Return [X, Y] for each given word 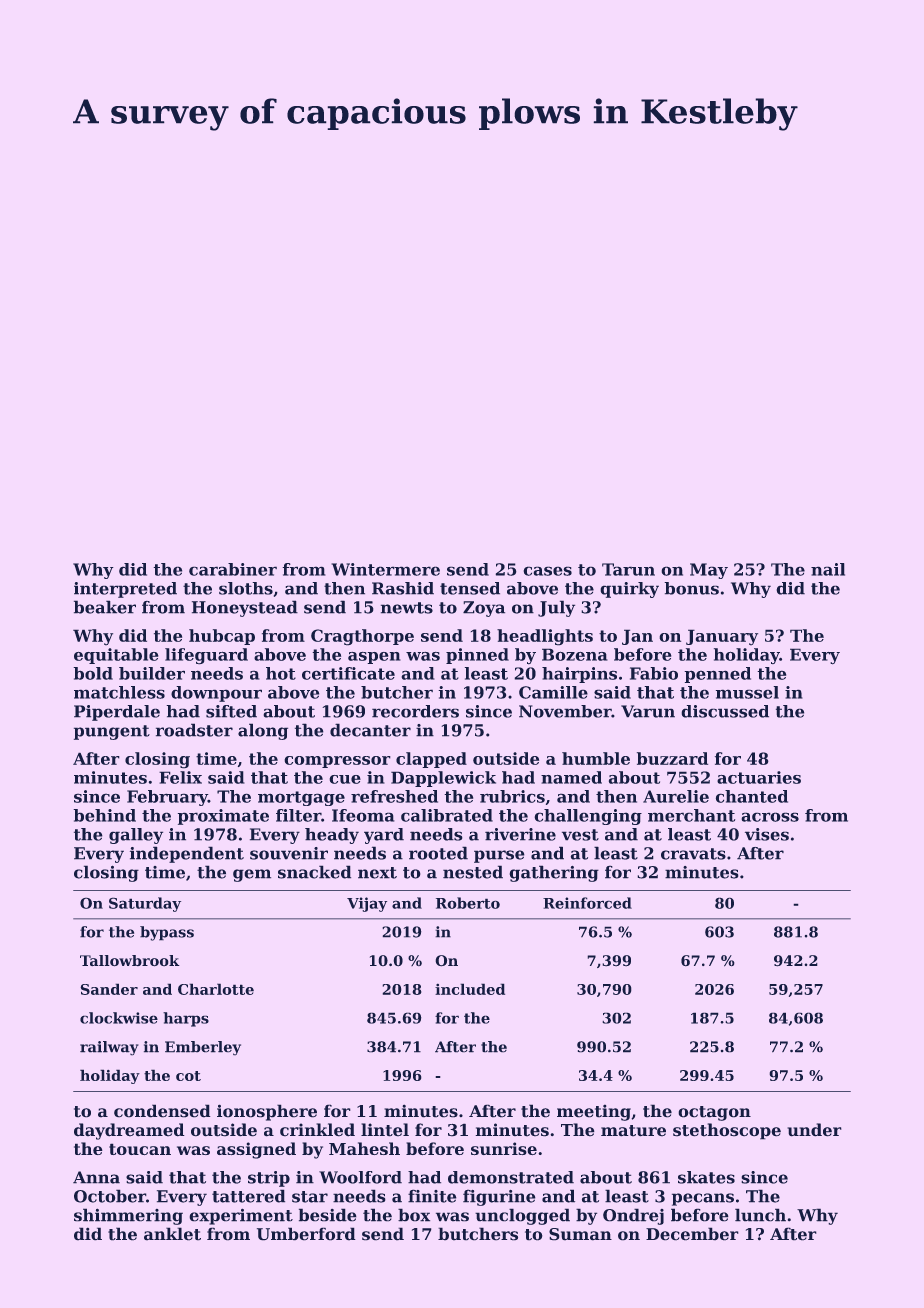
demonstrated [511, 1177]
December [692, 1234]
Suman [580, 1234]
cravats [693, 854]
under [814, 1130]
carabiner [233, 569]
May [709, 571]
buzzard [672, 758]
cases [547, 571]
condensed [162, 1111]
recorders [415, 711]
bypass [167, 933]
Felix [180, 777]
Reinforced [587, 903]
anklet [172, 1234]
